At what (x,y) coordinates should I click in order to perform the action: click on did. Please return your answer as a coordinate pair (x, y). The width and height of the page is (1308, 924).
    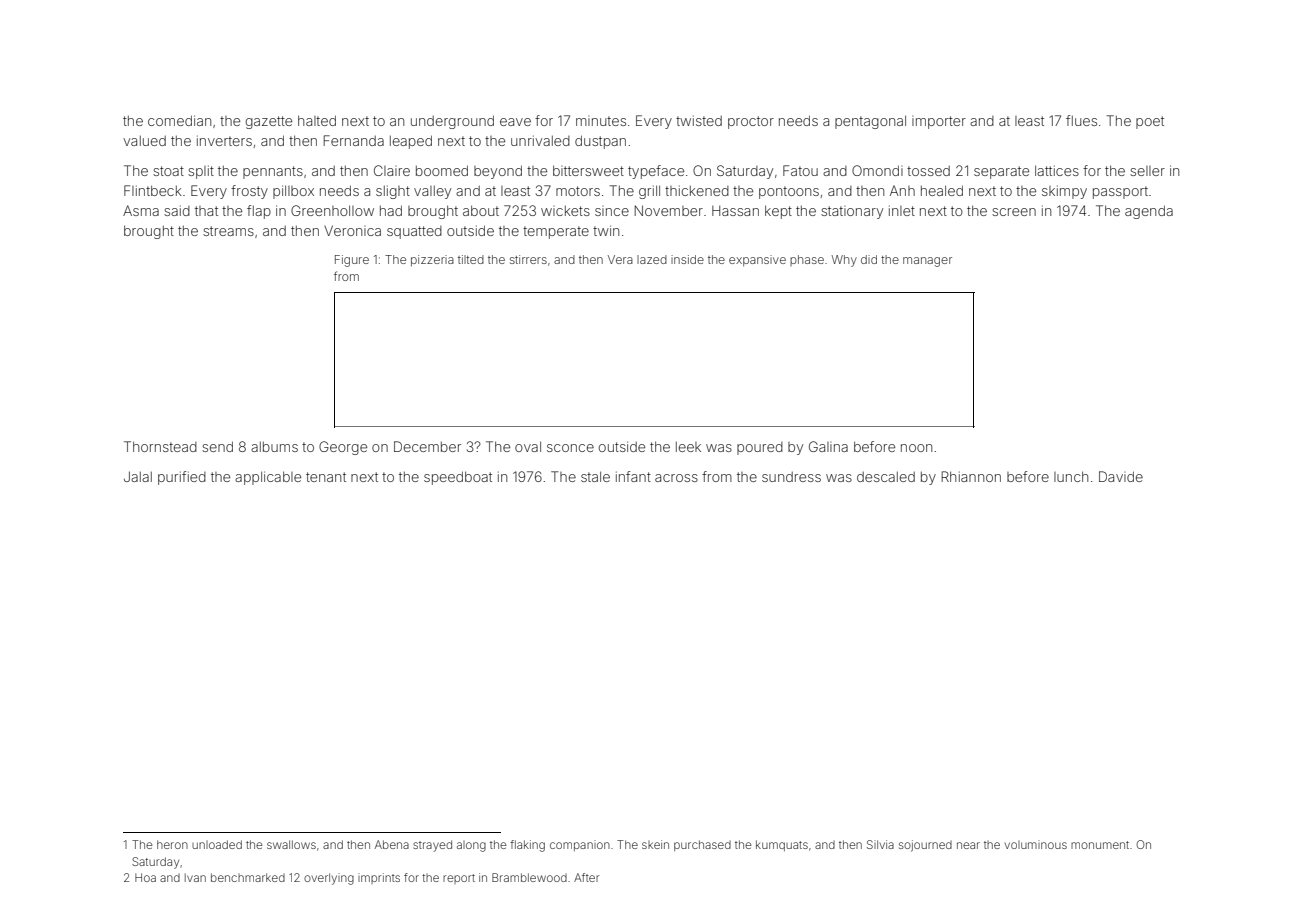
    Looking at the image, I should click on (869, 259).
